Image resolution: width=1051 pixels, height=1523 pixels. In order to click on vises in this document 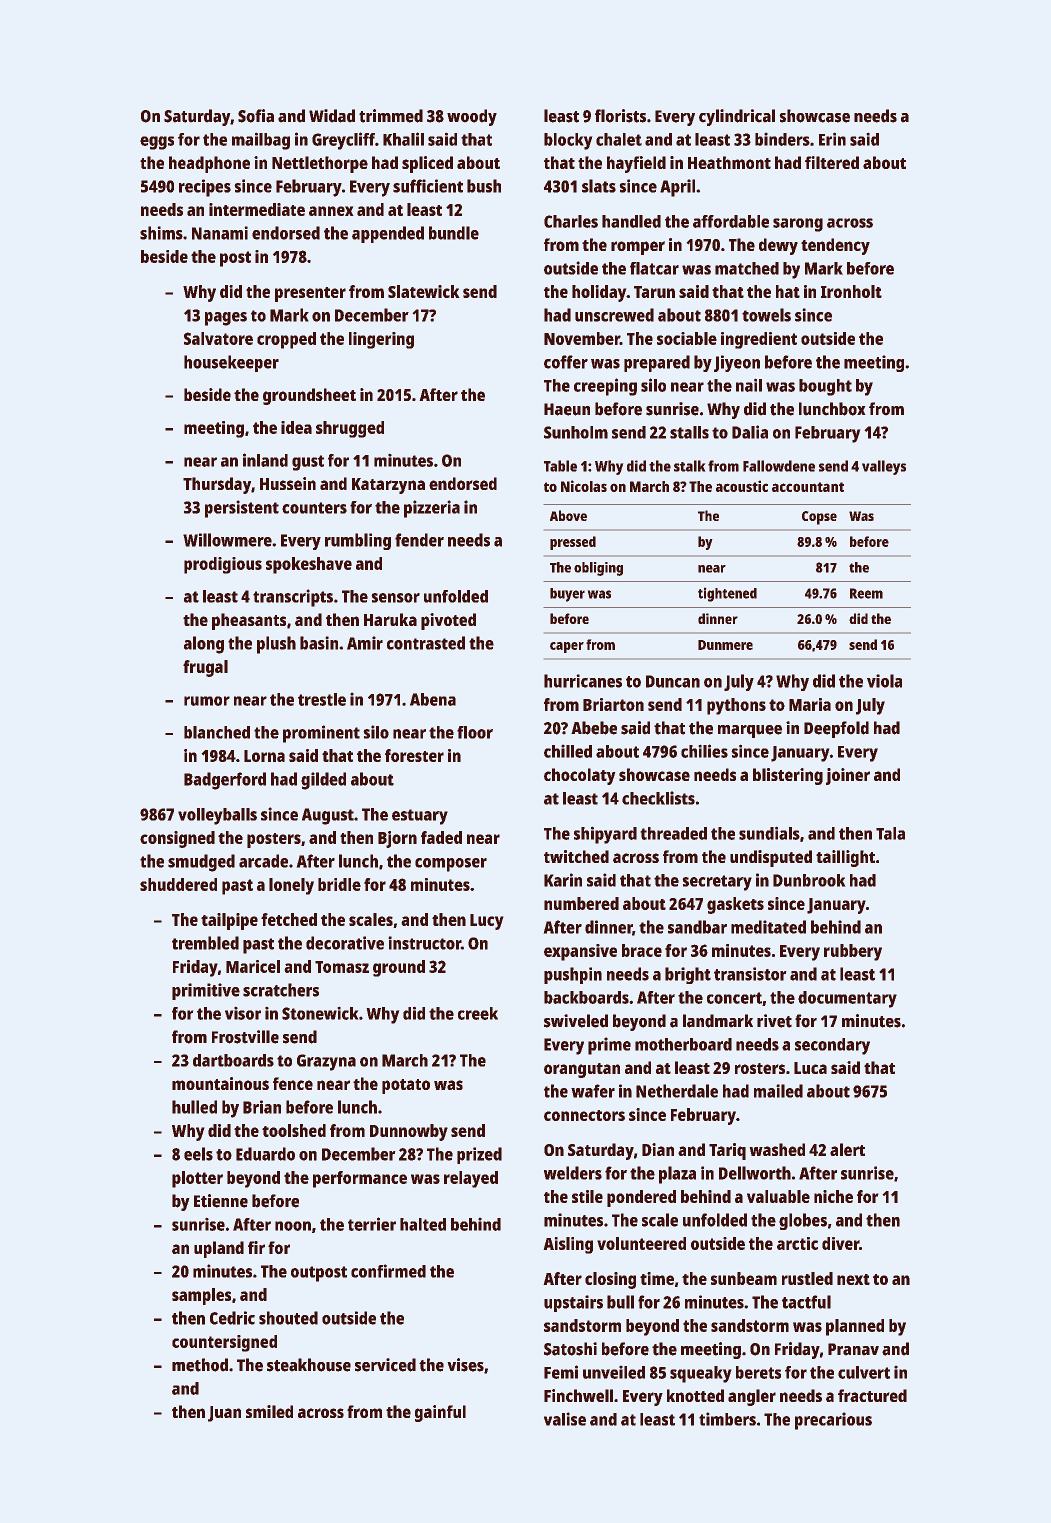, I will do `click(466, 1365)`.
